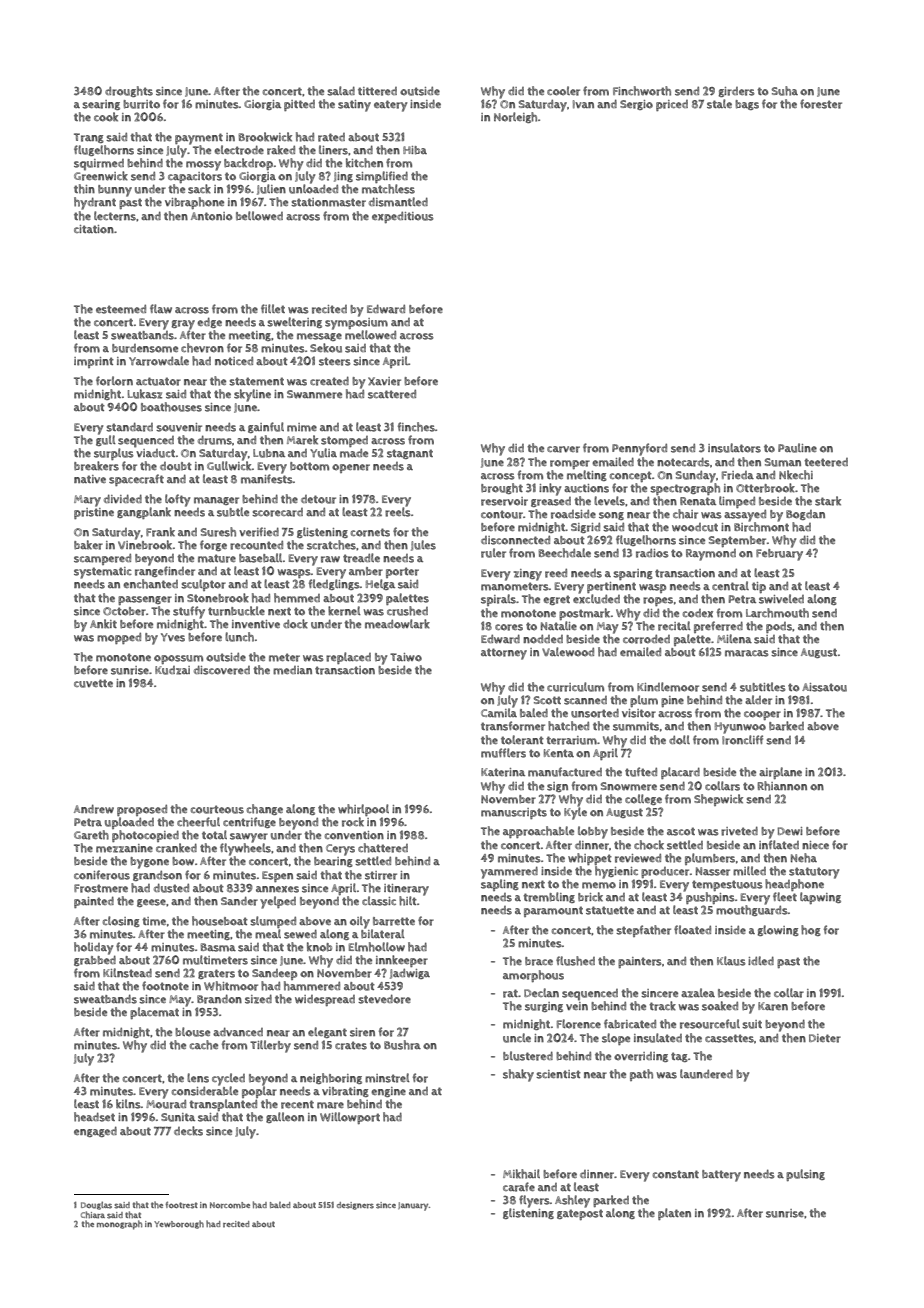  Describe the element at coordinates (498, 600) in the screenshot. I see `spirals` at that location.
